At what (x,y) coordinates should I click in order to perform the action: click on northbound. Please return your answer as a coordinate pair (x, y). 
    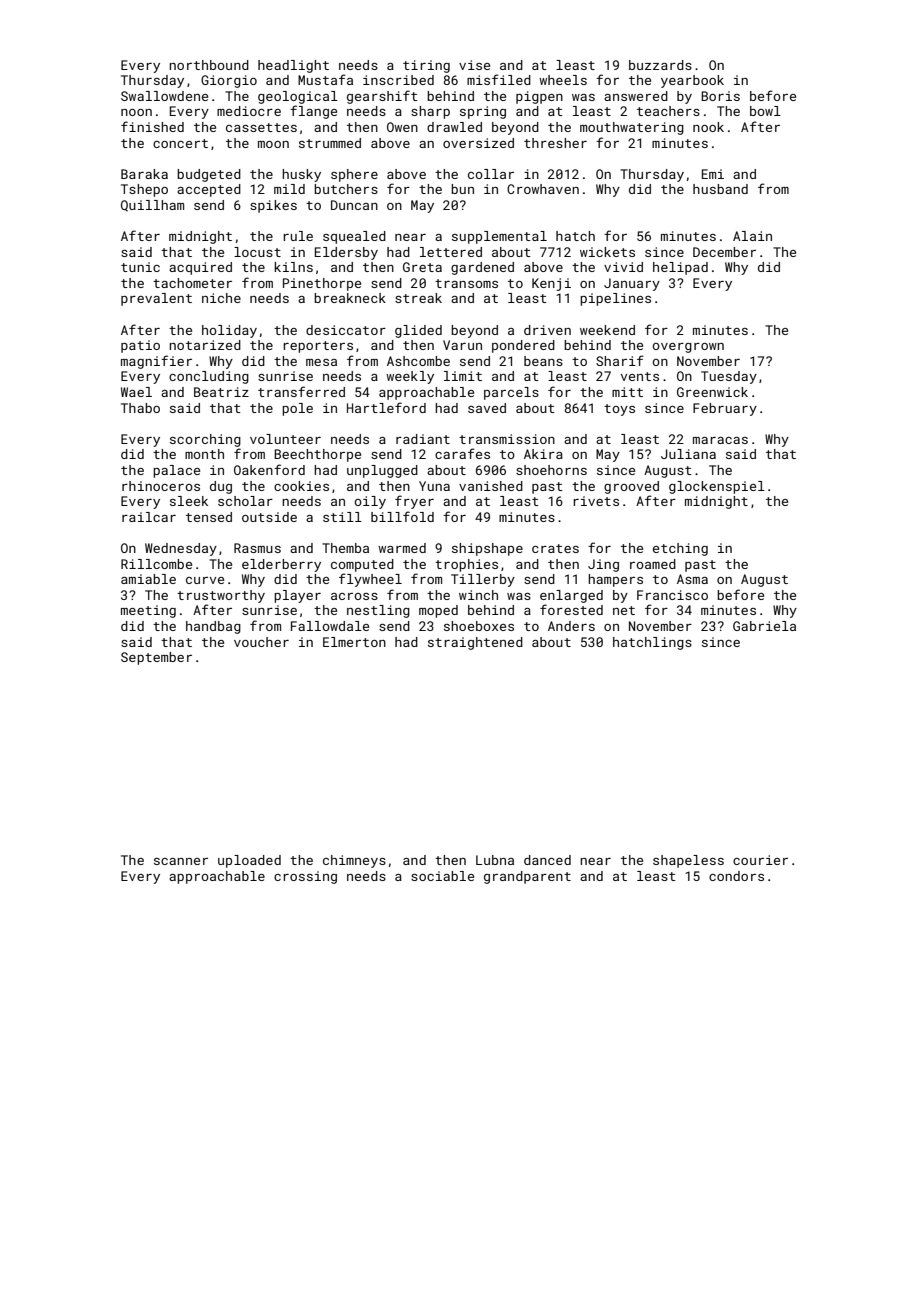
    Looking at the image, I should click on (209, 65).
